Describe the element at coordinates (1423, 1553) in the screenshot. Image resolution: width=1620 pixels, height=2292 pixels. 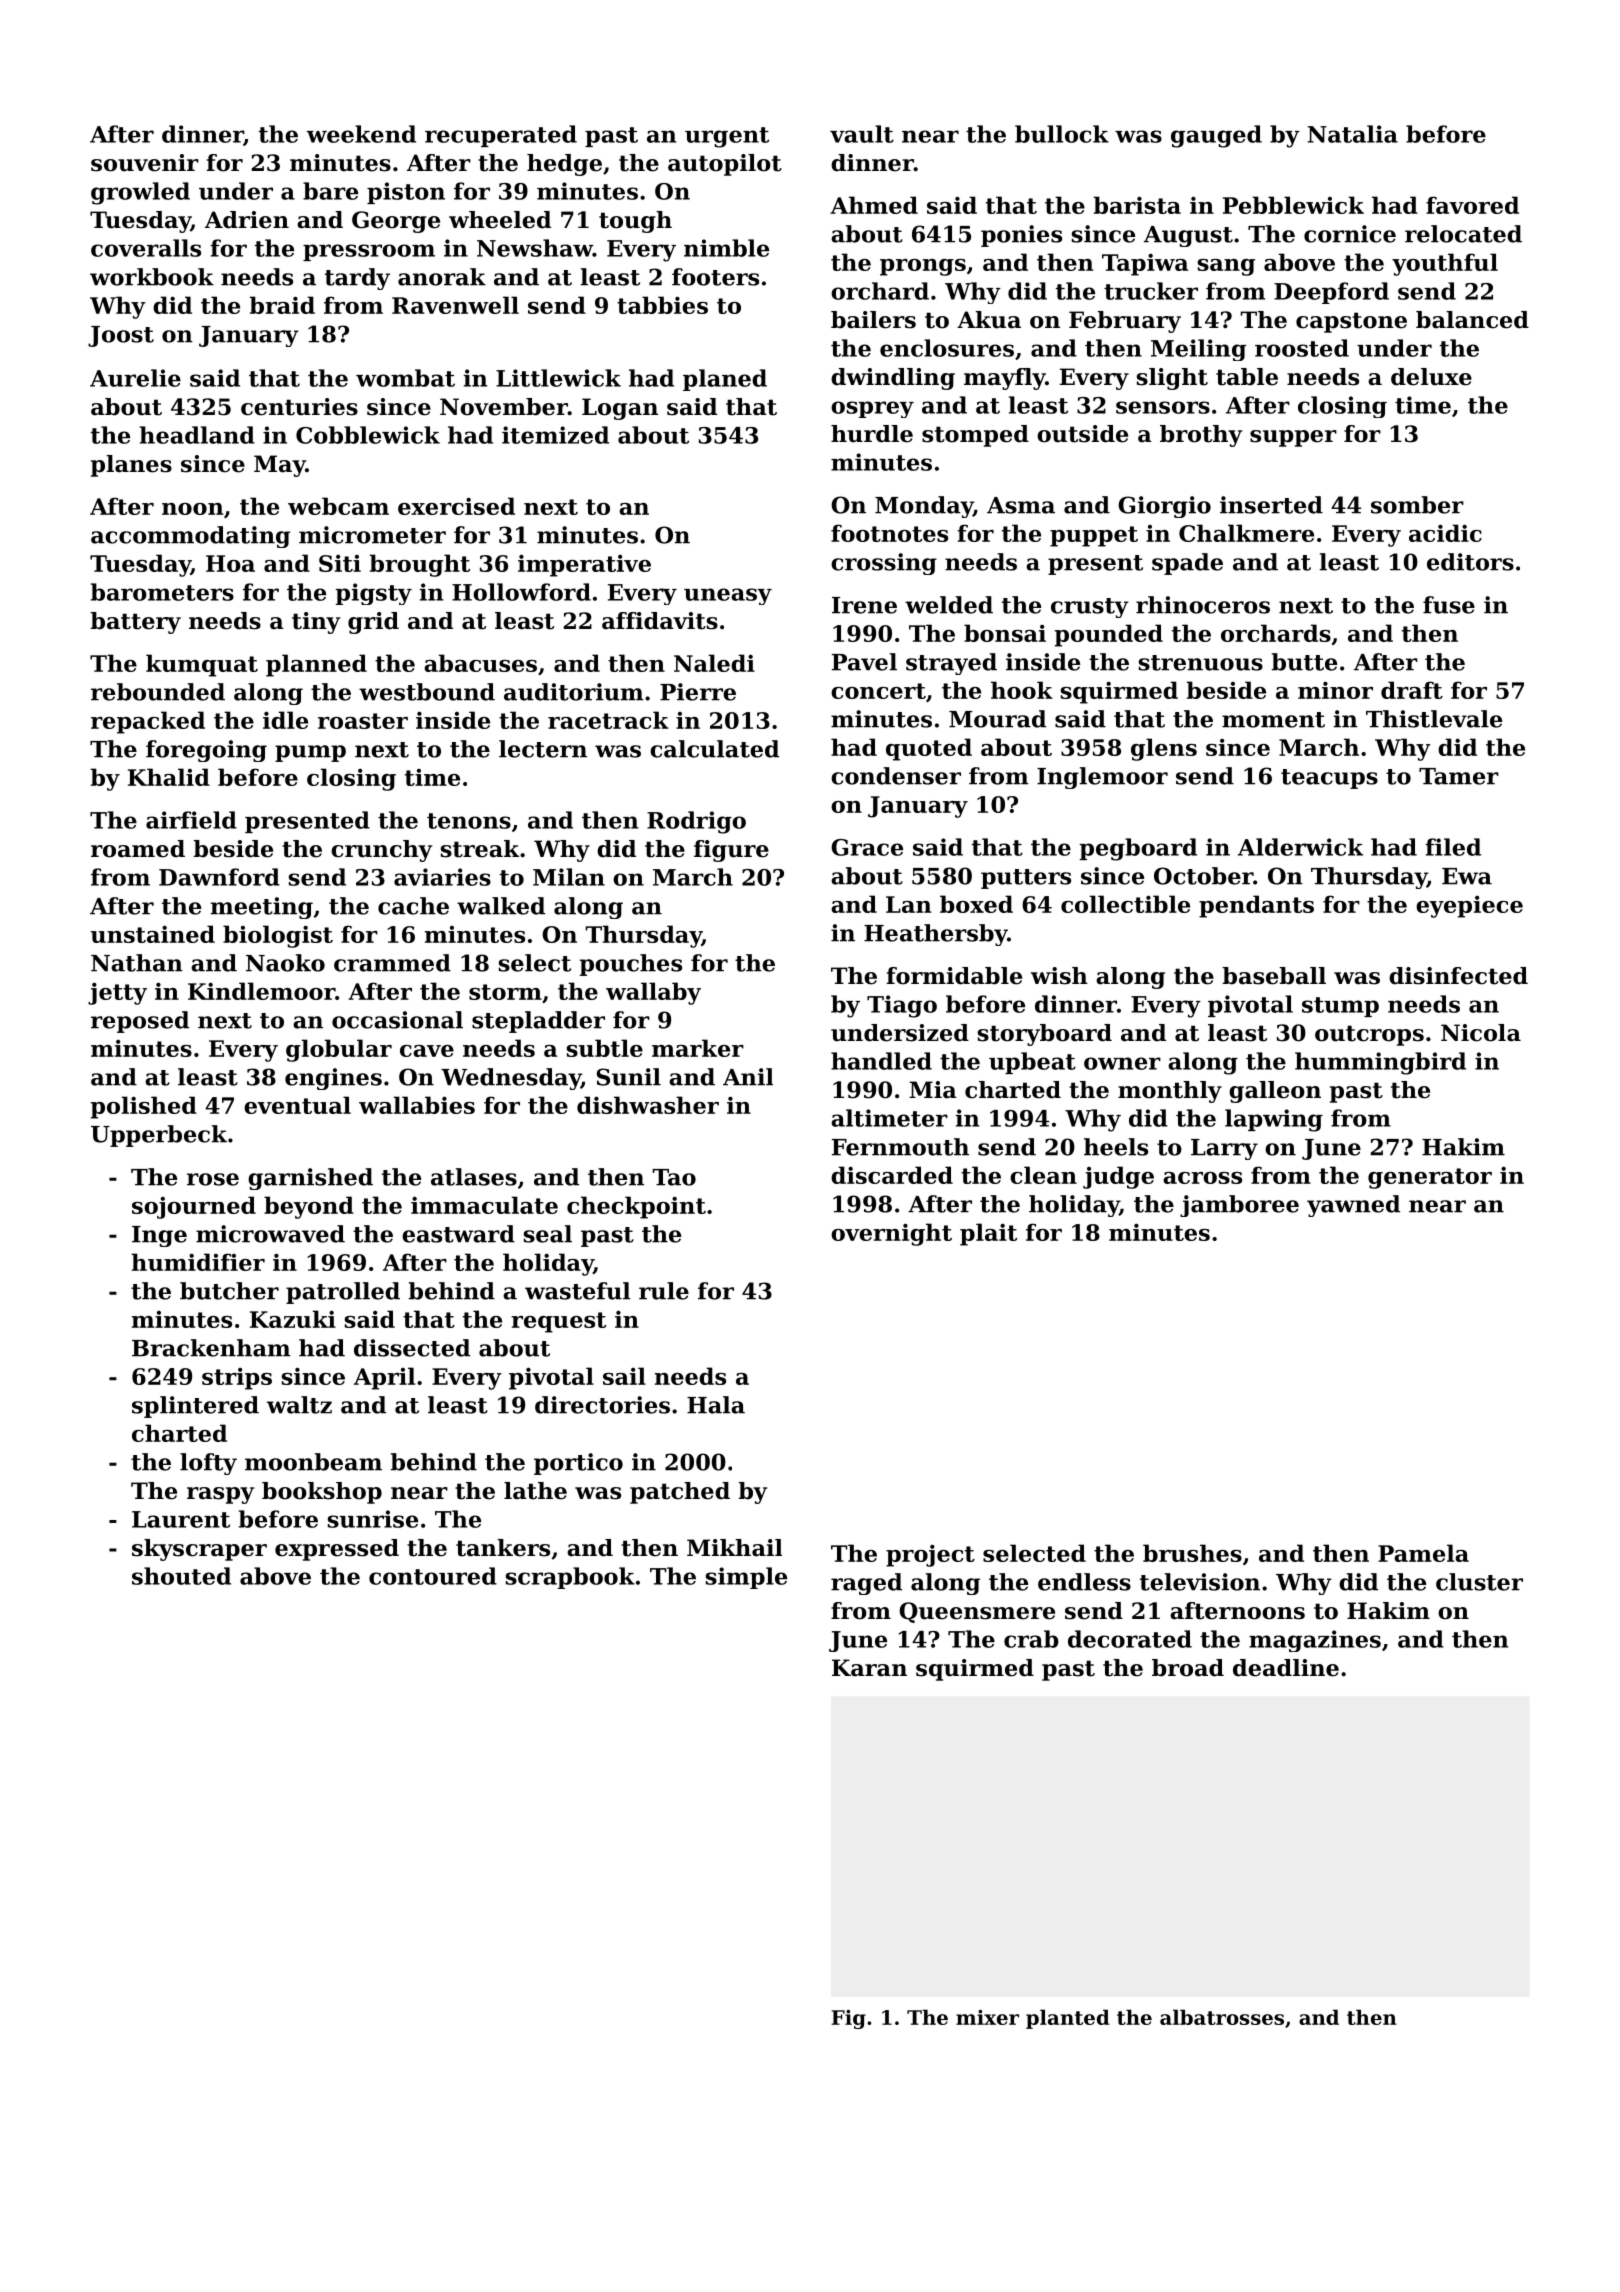
I see `Pamela` at that location.
